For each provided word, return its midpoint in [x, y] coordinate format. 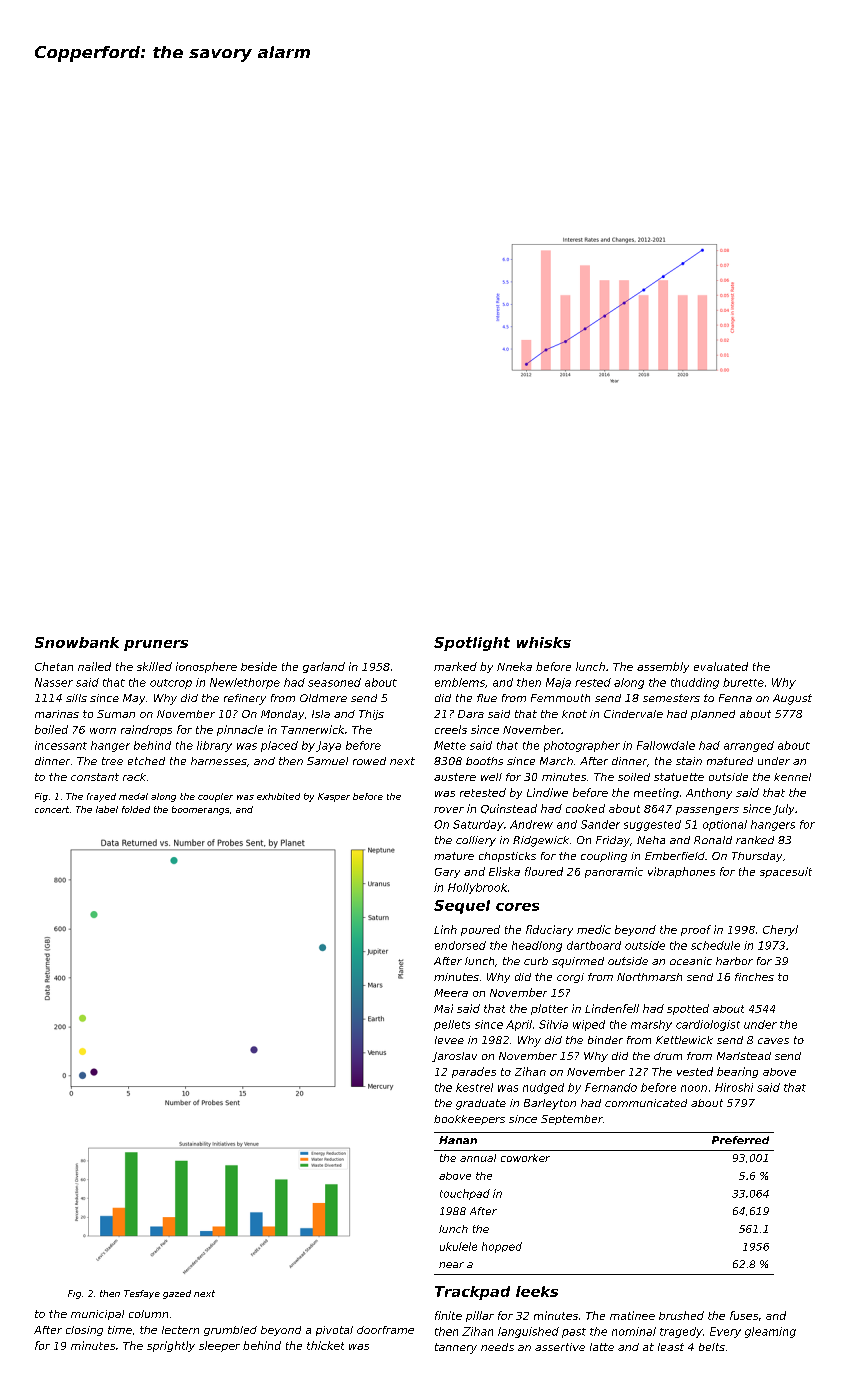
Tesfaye [142, 1294]
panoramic [614, 872]
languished [528, 1332]
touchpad [465, 1194]
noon [694, 1088]
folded [136, 809]
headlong [537, 946]
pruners [156, 645]
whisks [544, 642]
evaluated [721, 666]
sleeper [219, 1346]
